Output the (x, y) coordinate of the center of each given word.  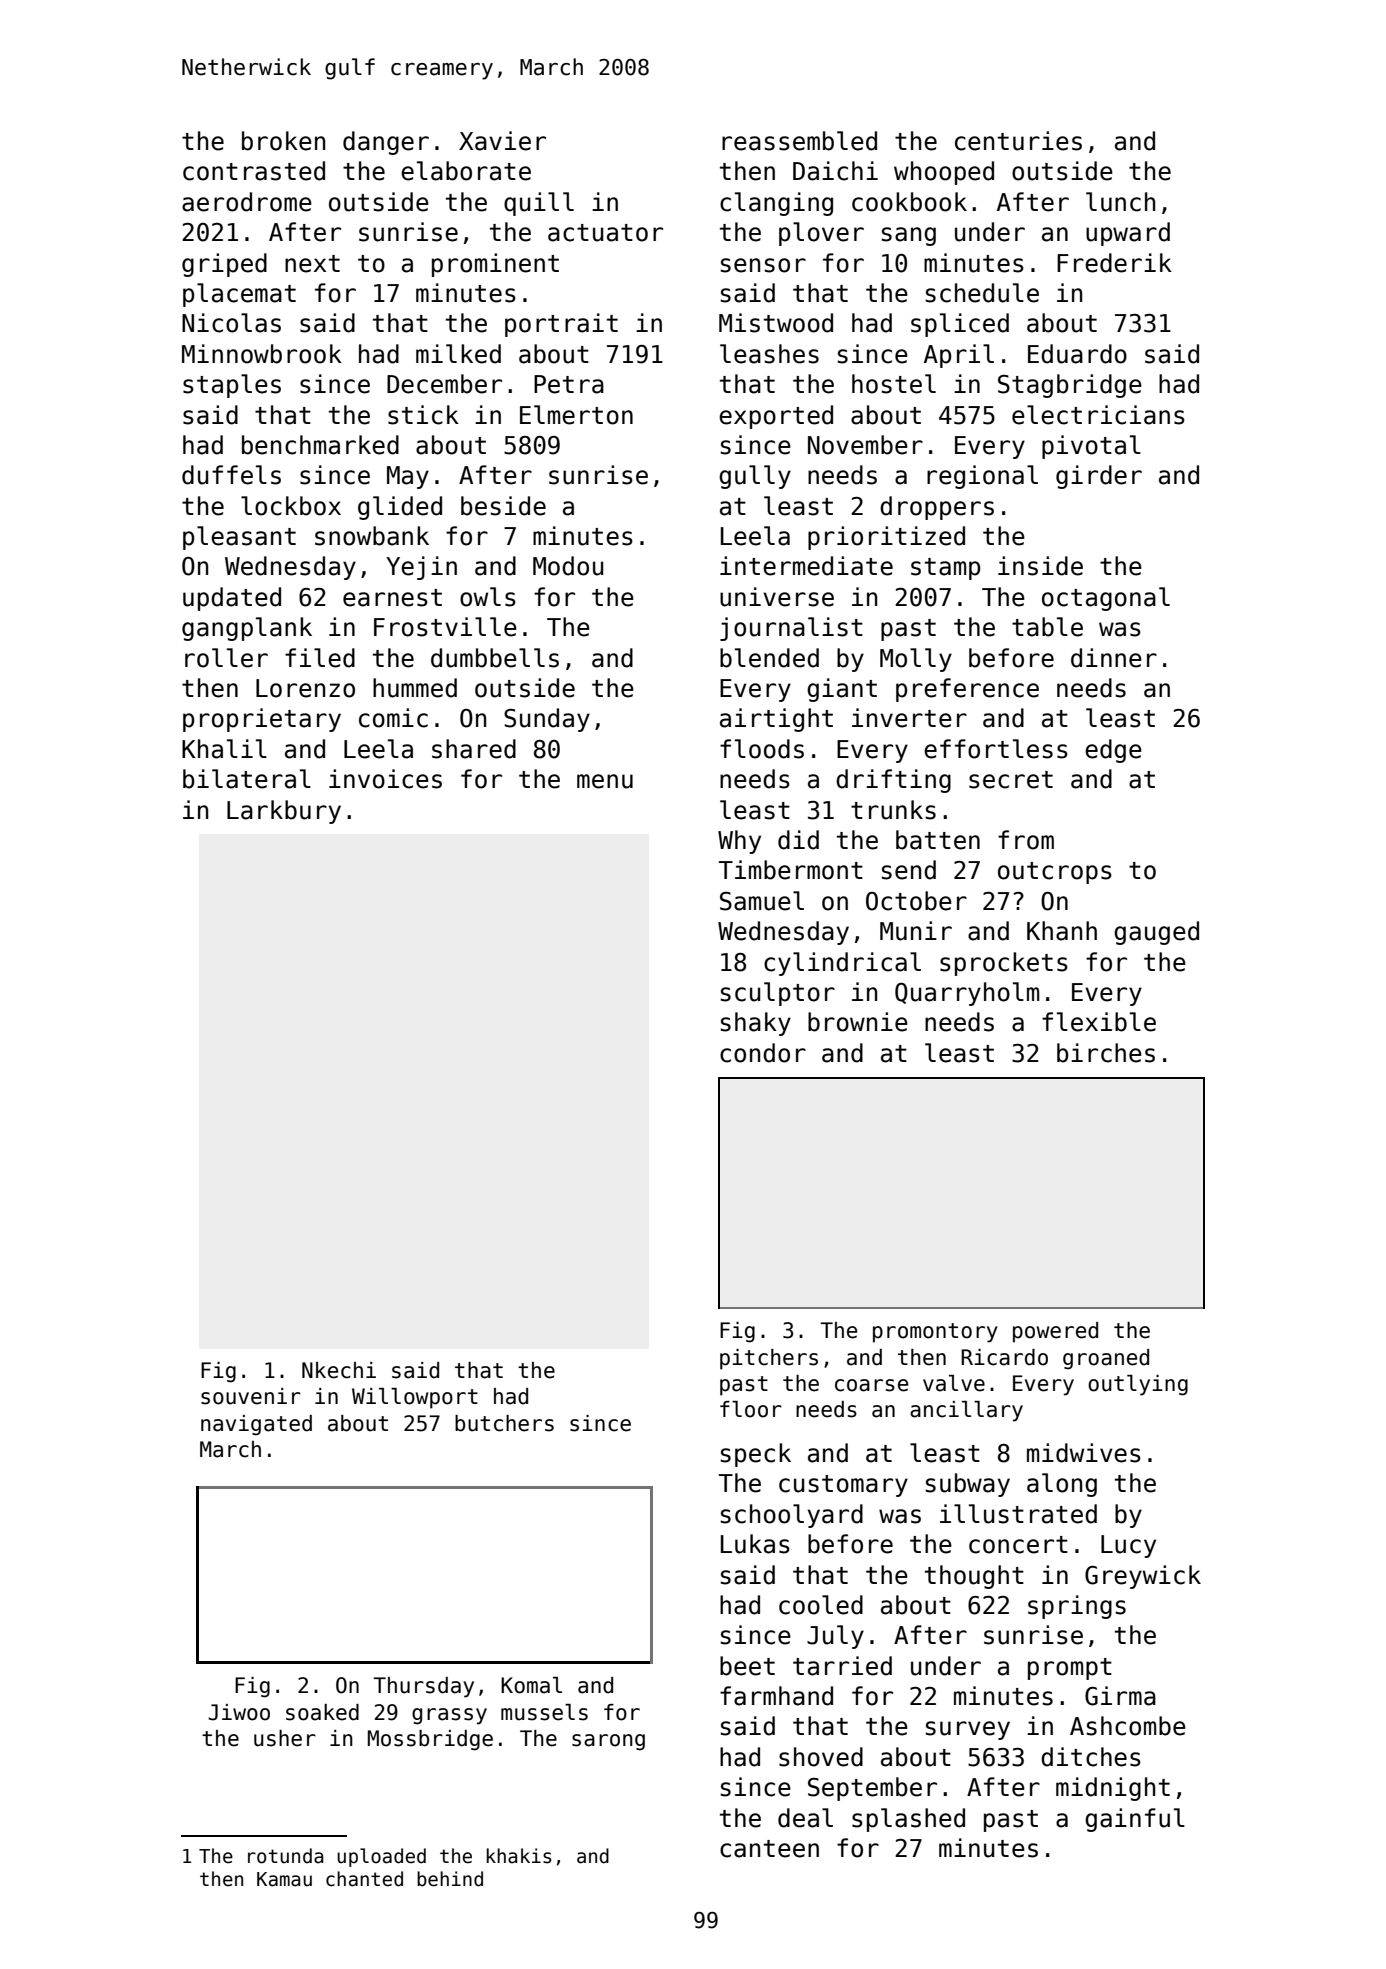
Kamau (284, 1879)
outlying (1138, 1385)
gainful (1135, 1820)
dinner (1114, 658)
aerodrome (247, 202)
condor (763, 1053)
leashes (769, 354)
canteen (769, 1849)
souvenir (251, 1396)
